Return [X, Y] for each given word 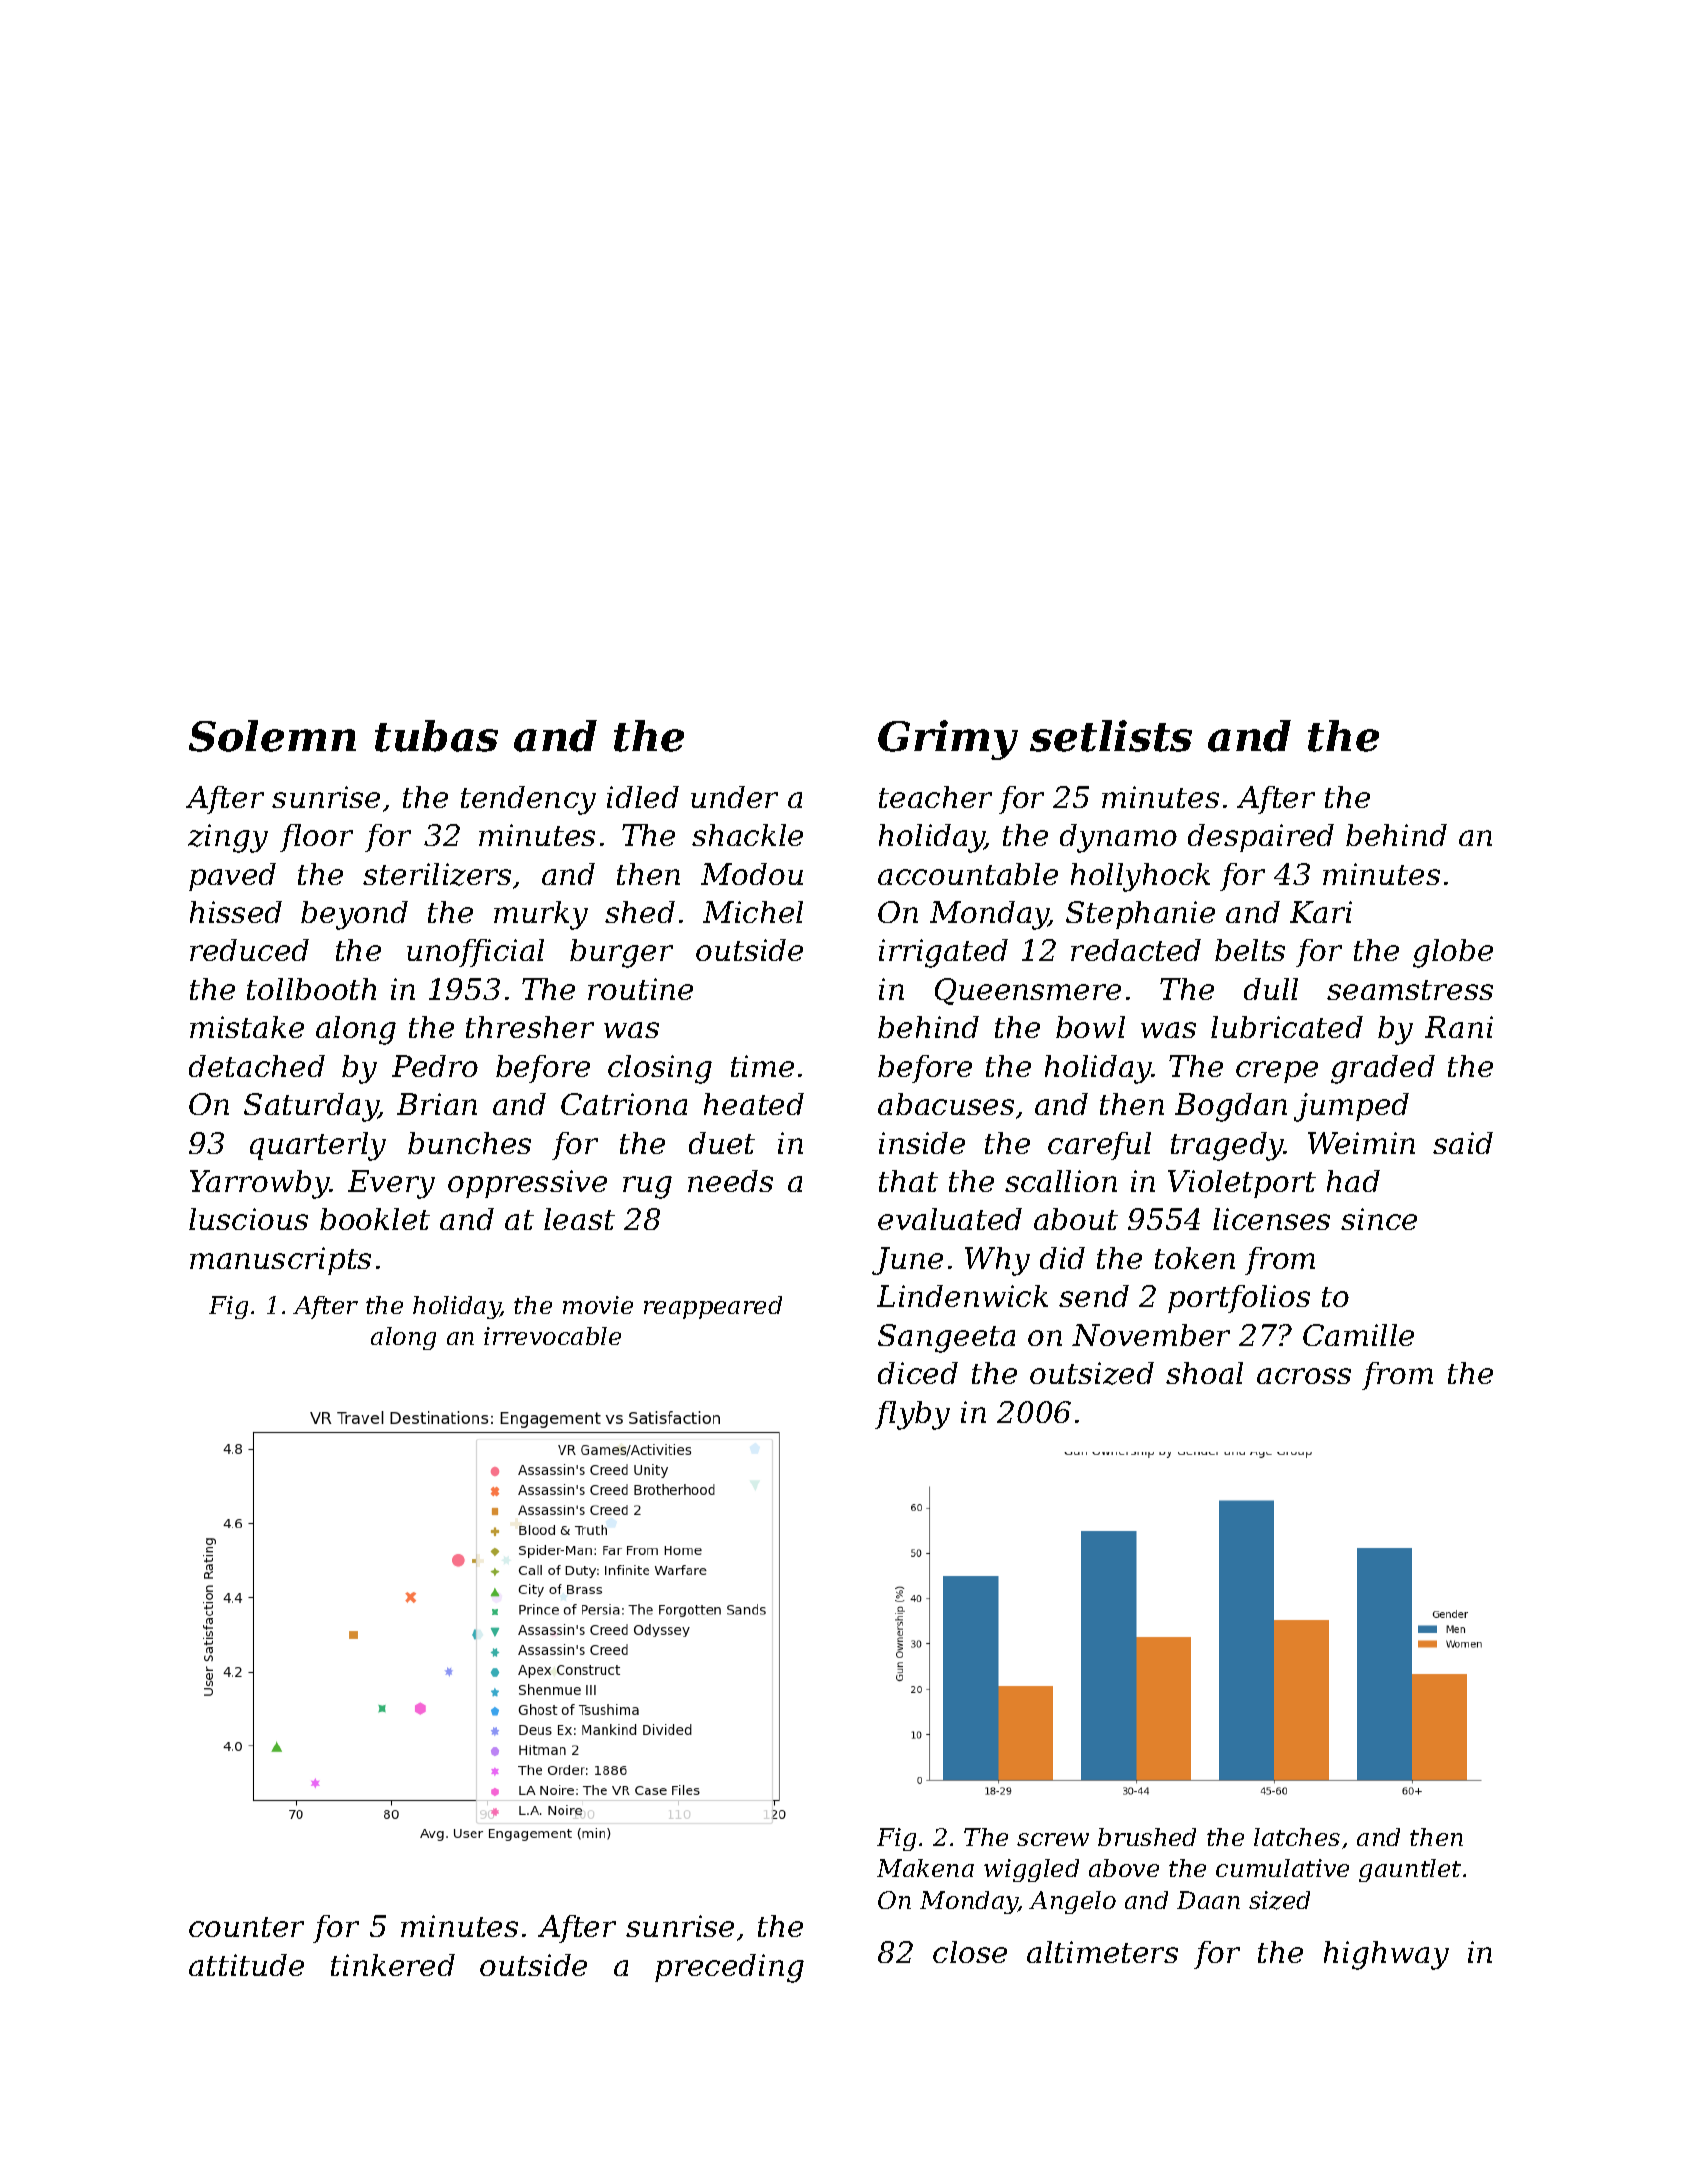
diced [918, 1373]
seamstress [1410, 990]
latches [1297, 1837]
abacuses [946, 1104]
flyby [912, 1415]
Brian [437, 1104]
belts [1250, 950]
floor [316, 838]
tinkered [393, 1965]
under [734, 797]
